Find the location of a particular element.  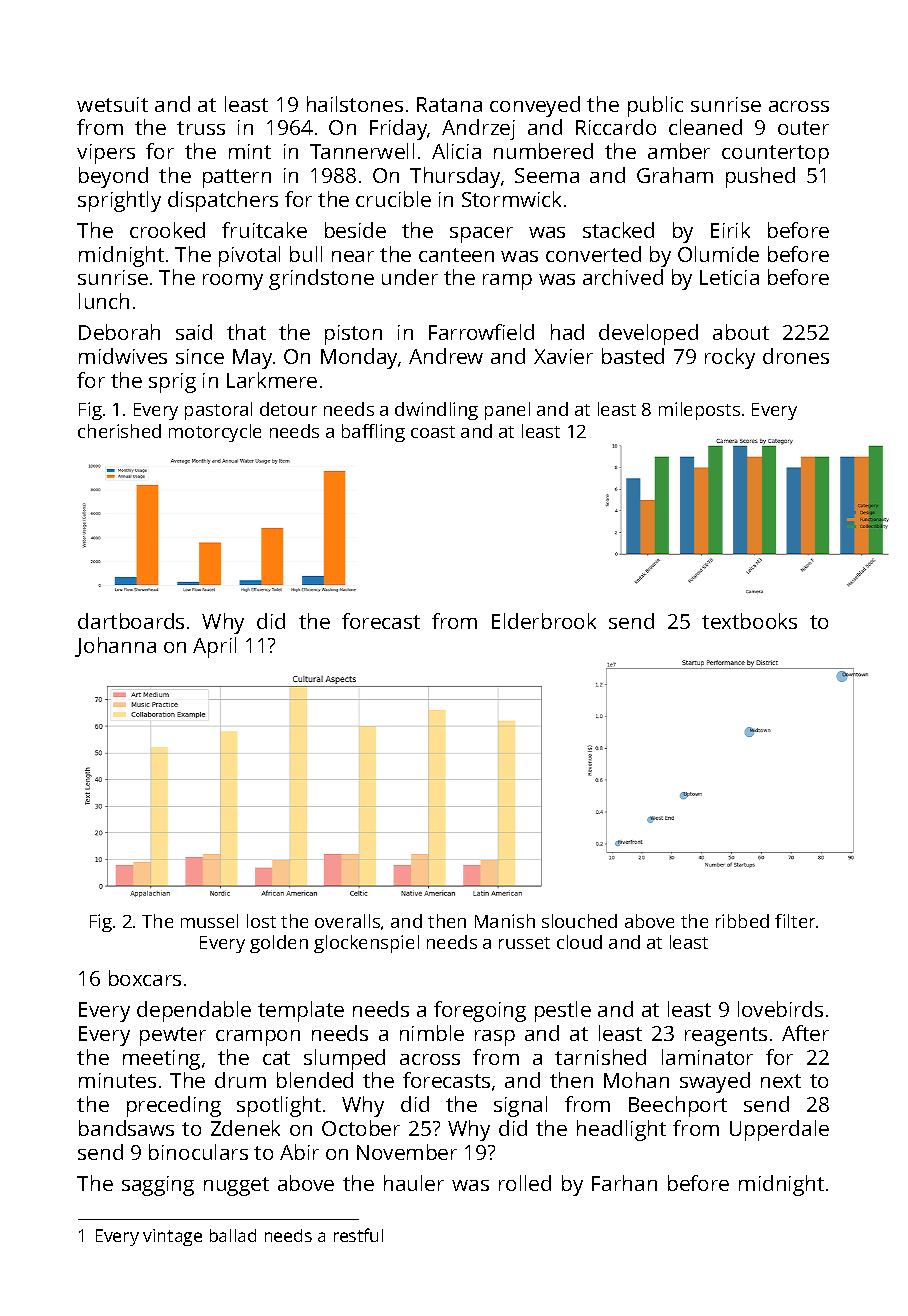

Elderbrook is located at coordinates (544, 621).
